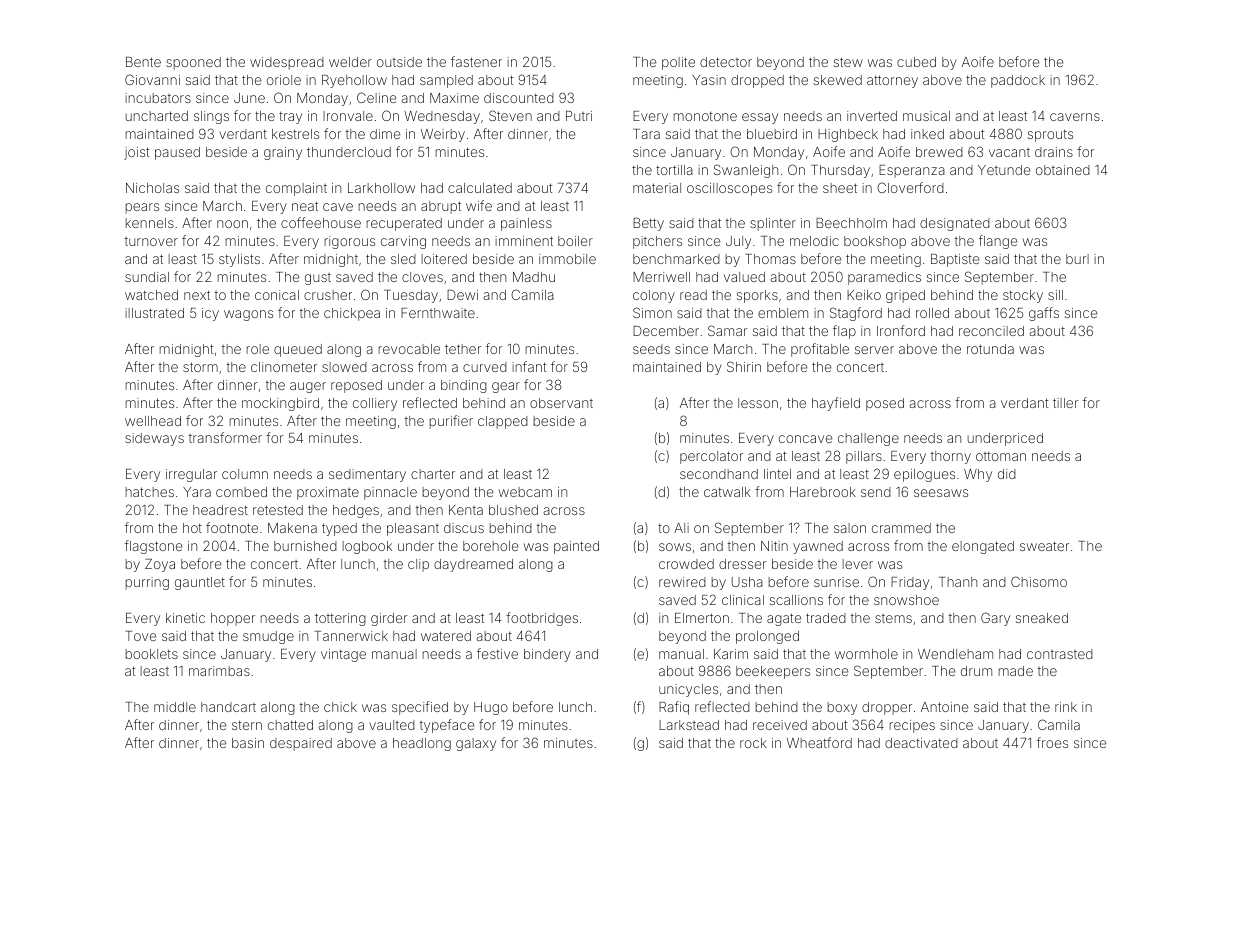 Image resolution: width=1233 pixels, height=952 pixels. Describe the element at coordinates (1044, 314) in the page. I see `gaffs` at that location.
